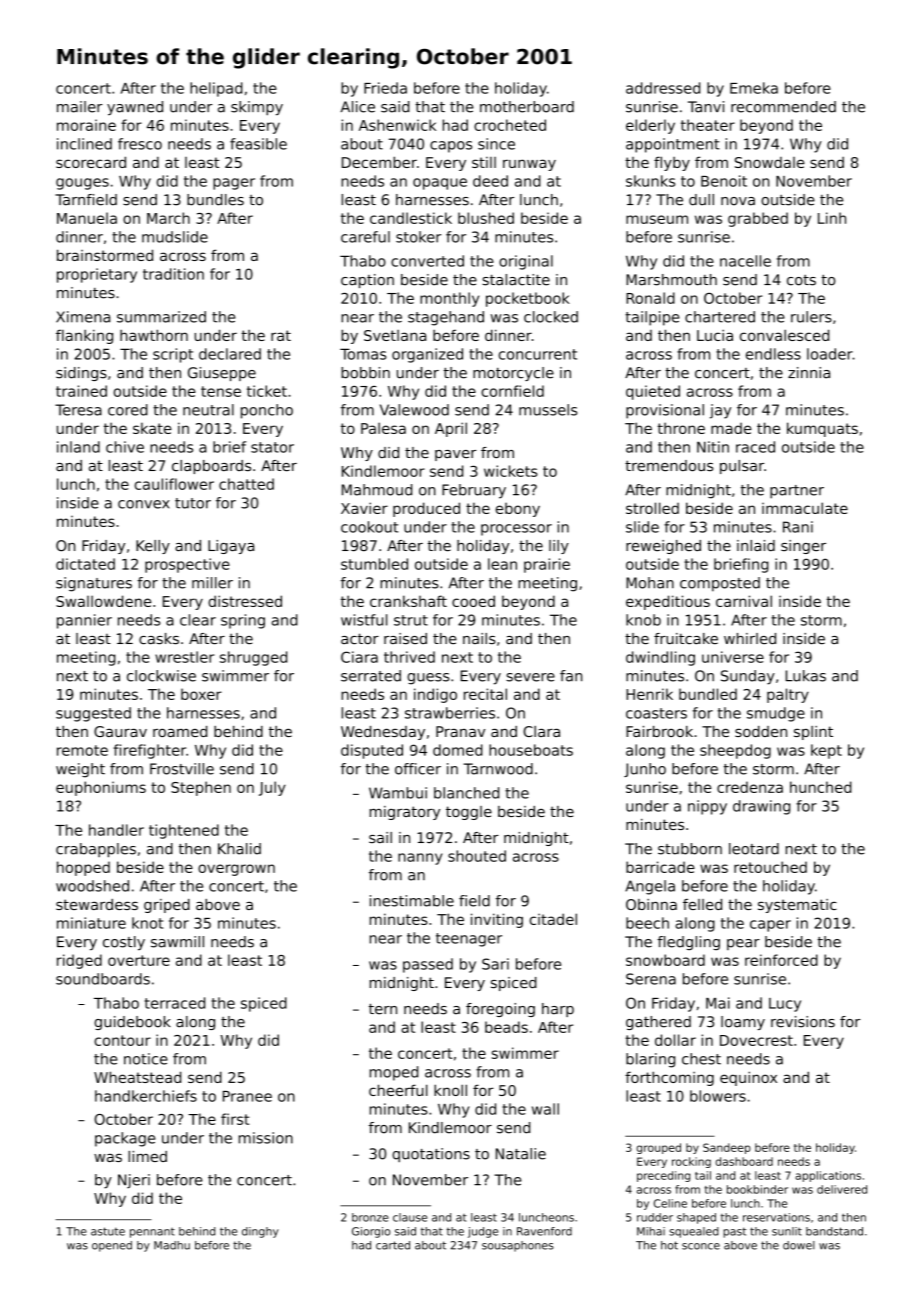 The image size is (924, 1308). What do you see at coordinates (659, 1148) in the document?
I see `grouped` at bounding box center [659, 1148].
